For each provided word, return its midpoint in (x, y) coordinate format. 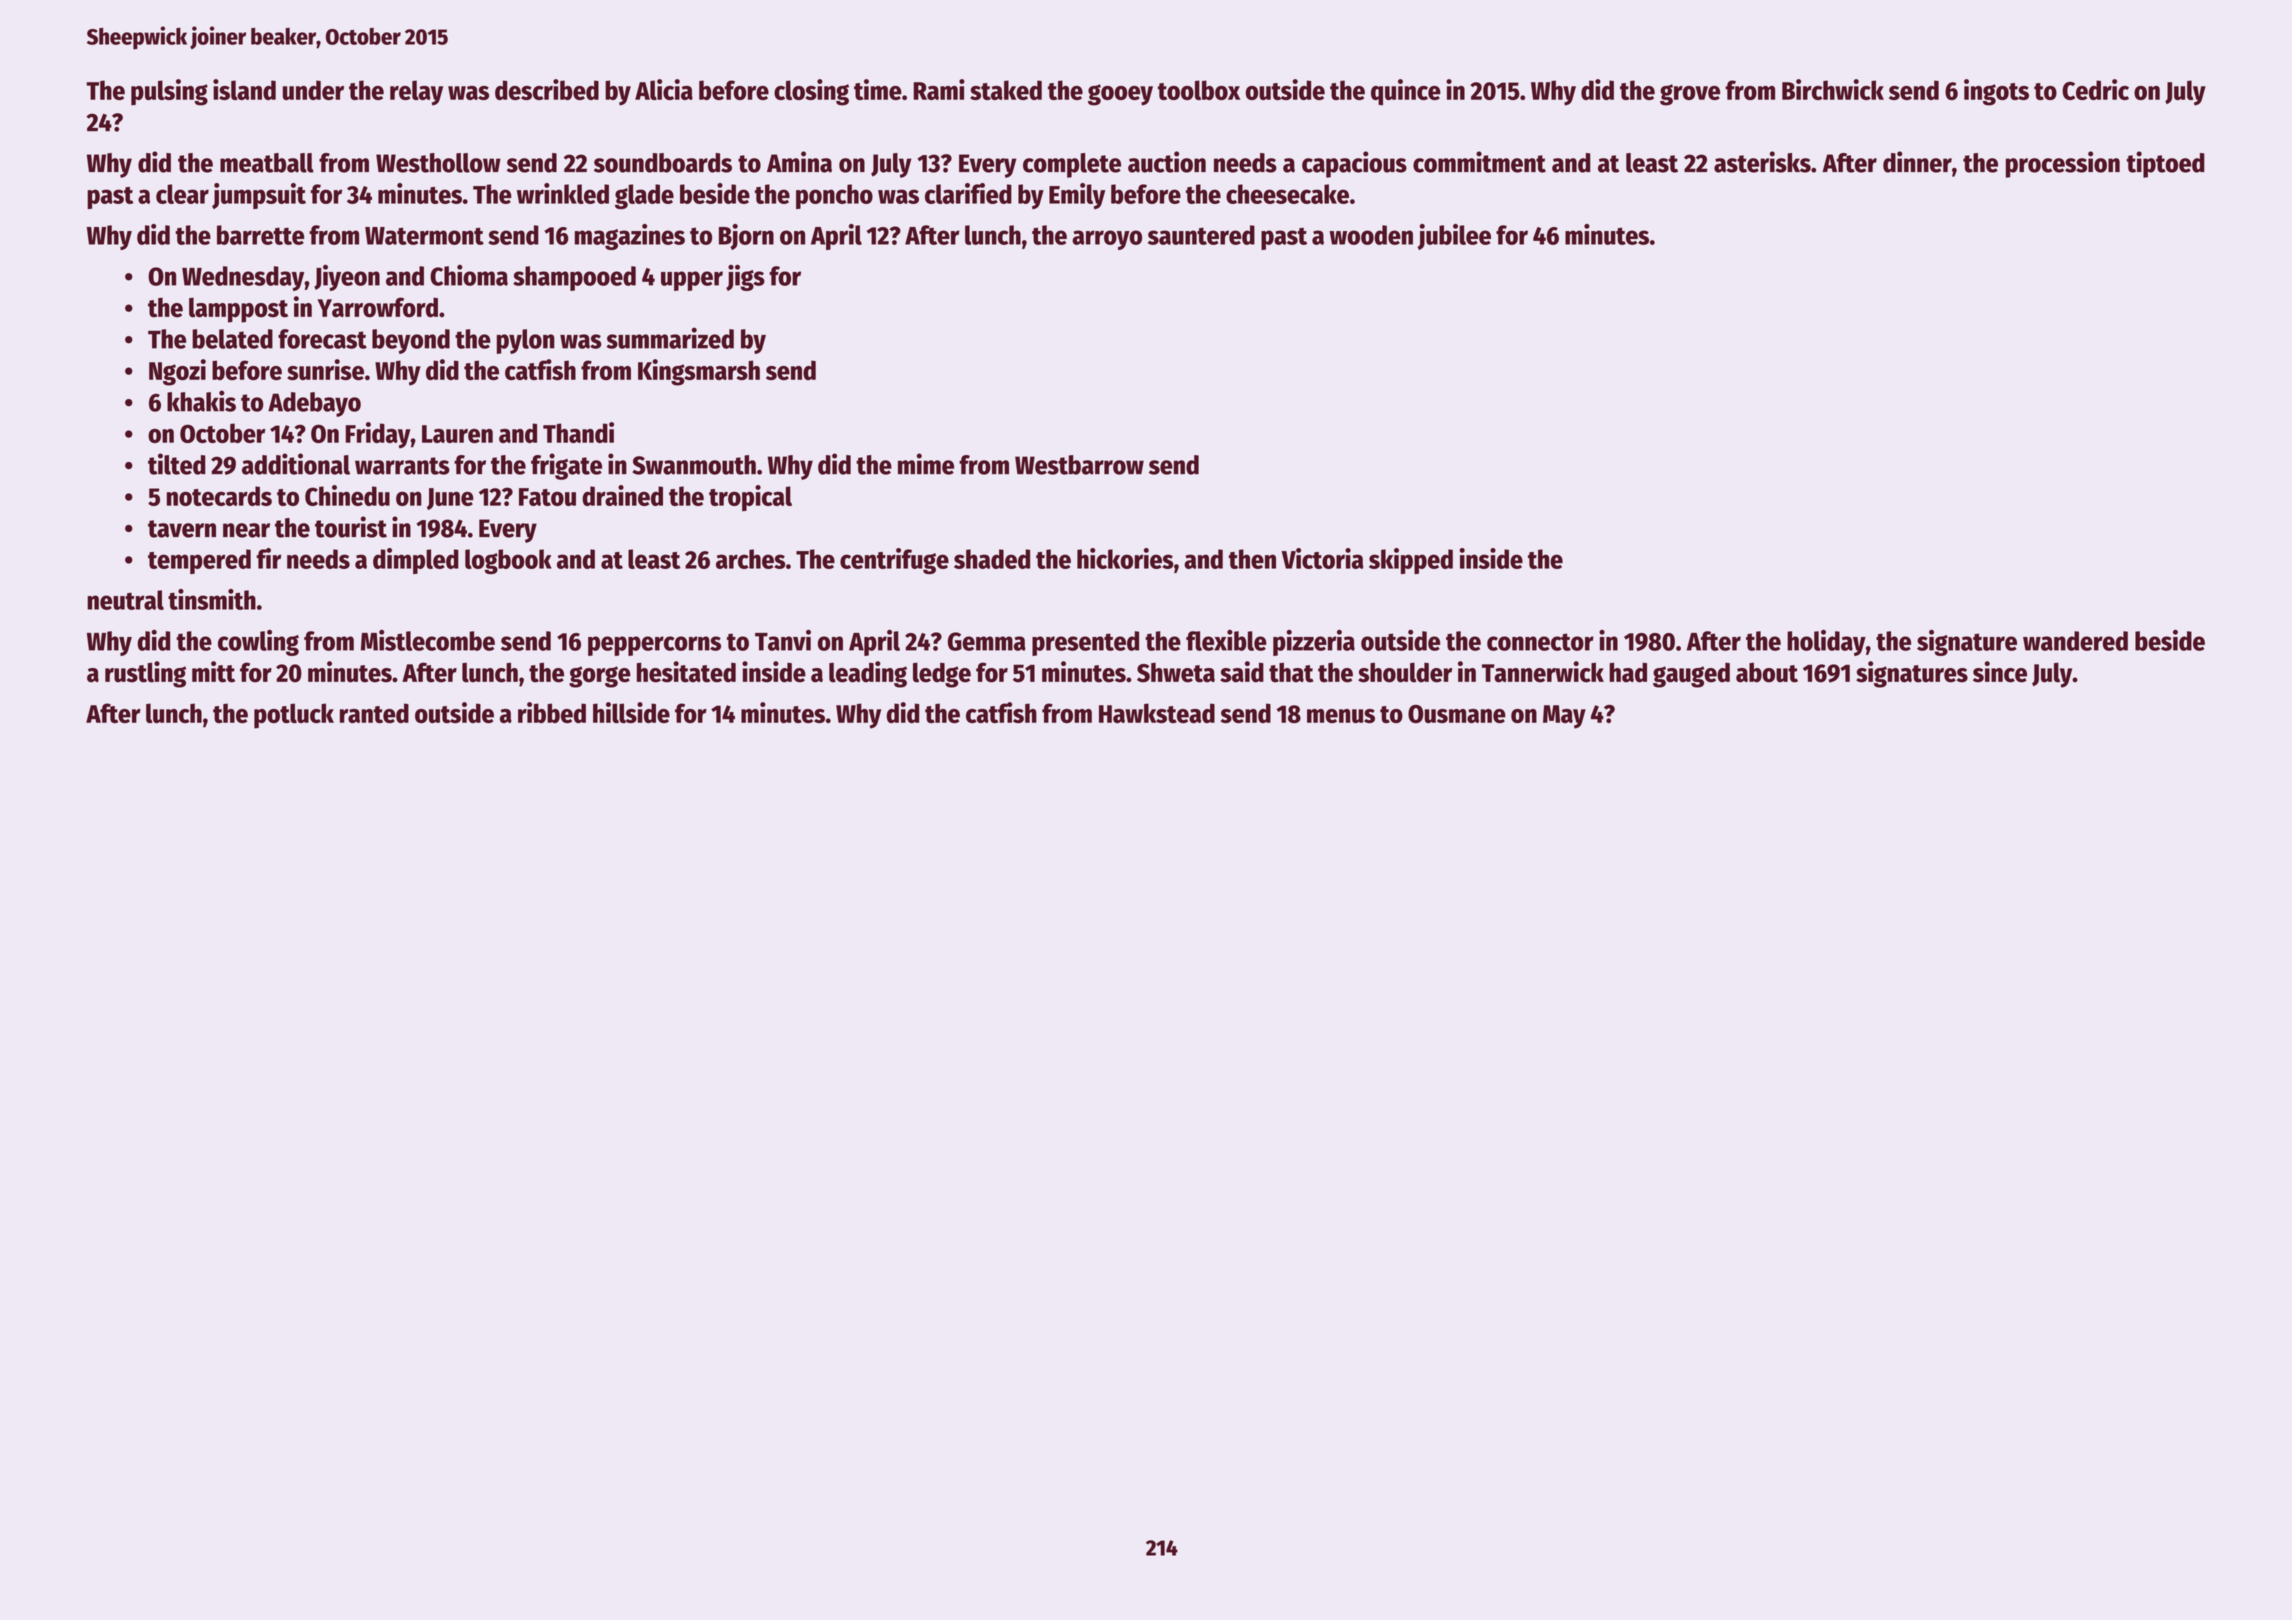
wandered (2075, 641)
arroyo (1107, 240)
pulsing (169, 92)
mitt (213, 672)
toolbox (1199, 90)
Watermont (424, 236)
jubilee (1454, 237)
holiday (1826, 642)
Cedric (2095, 89)
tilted (177, 464)
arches (751, 559)
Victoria (1322, 558)
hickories (1125, 558)
